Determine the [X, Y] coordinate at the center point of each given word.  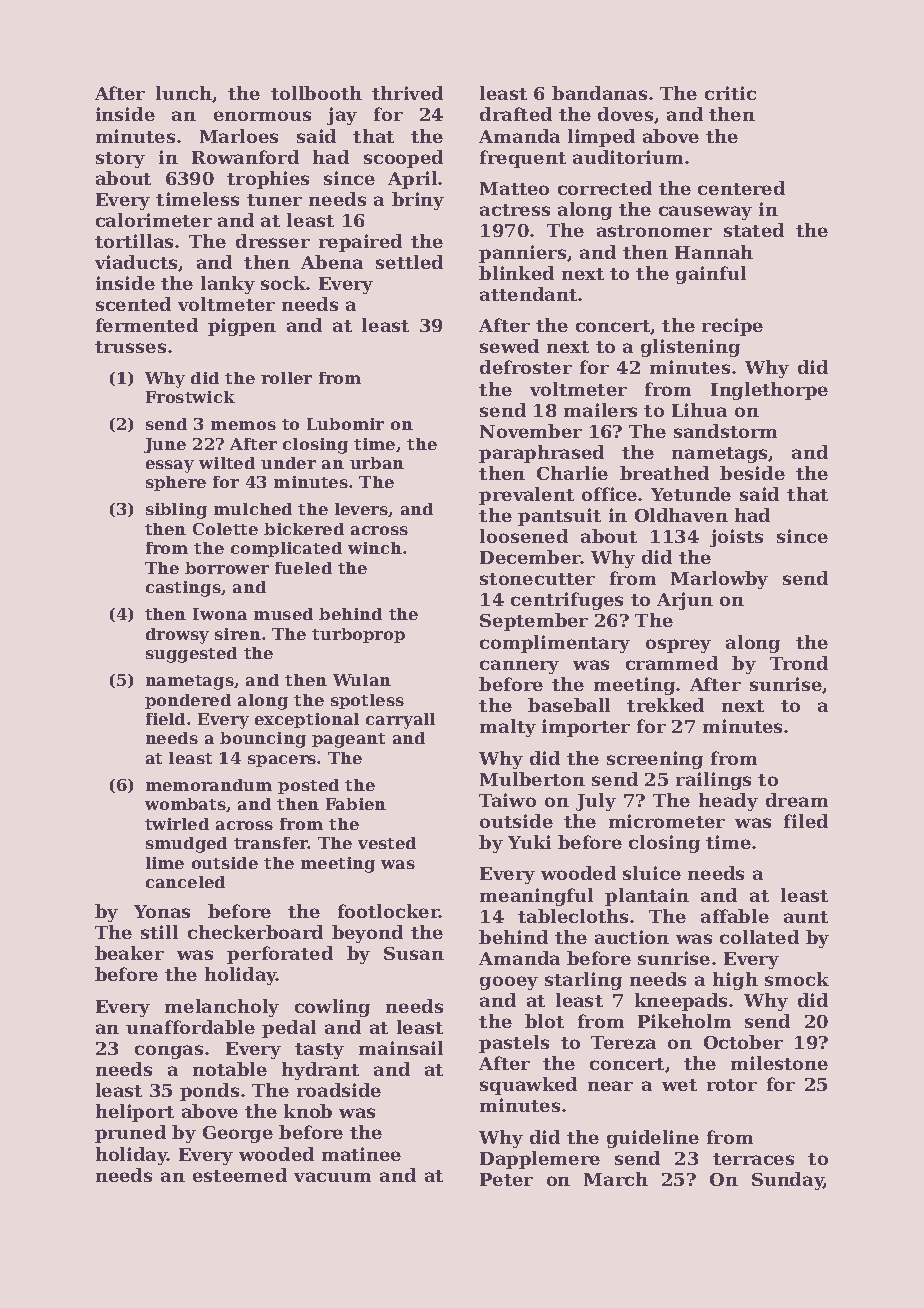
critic [730, 93]
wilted [227, 463]
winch [375, 548]
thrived [407, 93]
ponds [209, 1092]
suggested [191, 655]
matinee [361, 1154]
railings [713, 781]
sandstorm [725, 431]
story [120, 160]
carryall [400, 721]
